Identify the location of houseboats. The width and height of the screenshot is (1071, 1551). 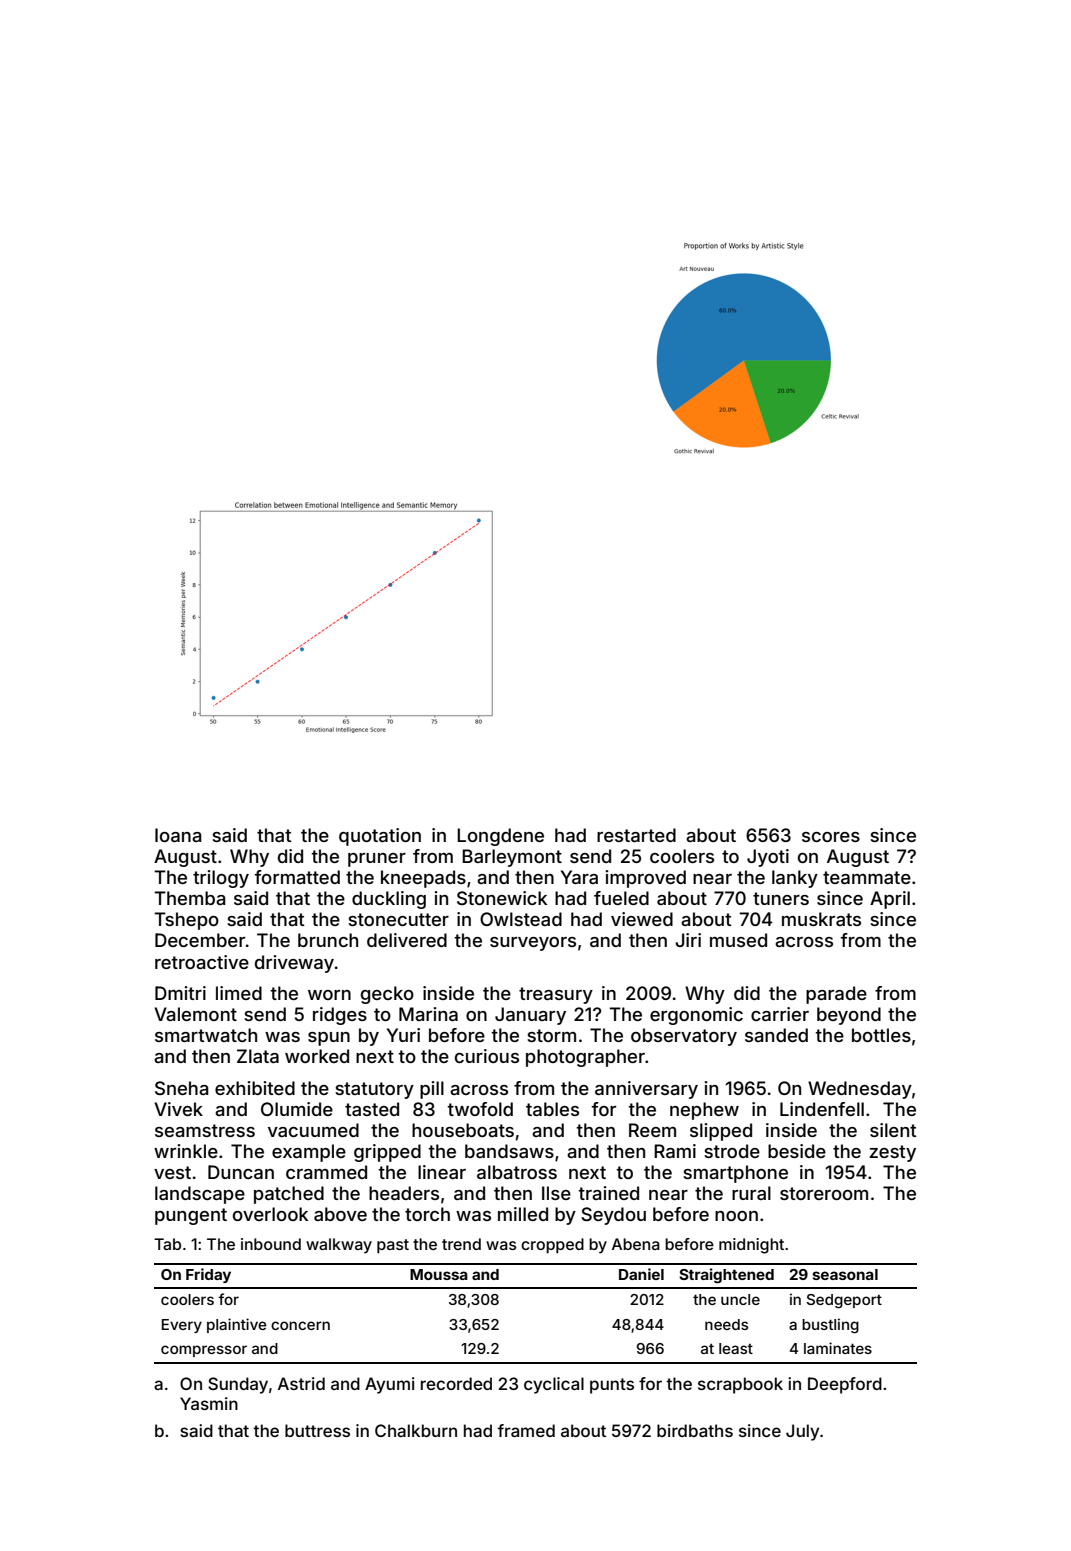
(463, 1130).
